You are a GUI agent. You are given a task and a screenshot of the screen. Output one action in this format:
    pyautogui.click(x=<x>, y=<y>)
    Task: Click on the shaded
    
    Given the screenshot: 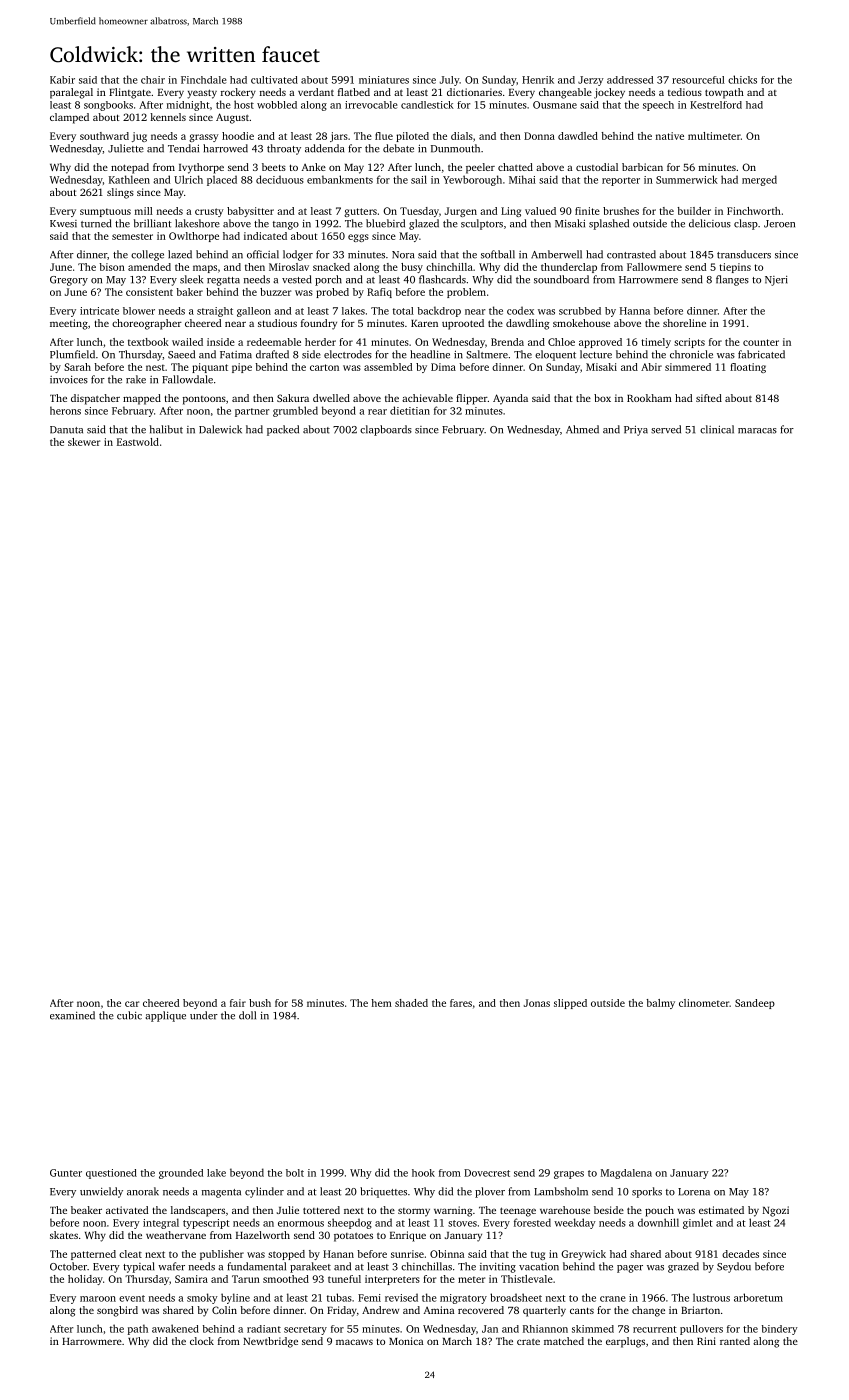 What is the action you would take?
    pyautogui.click(x=411, y=1003)
